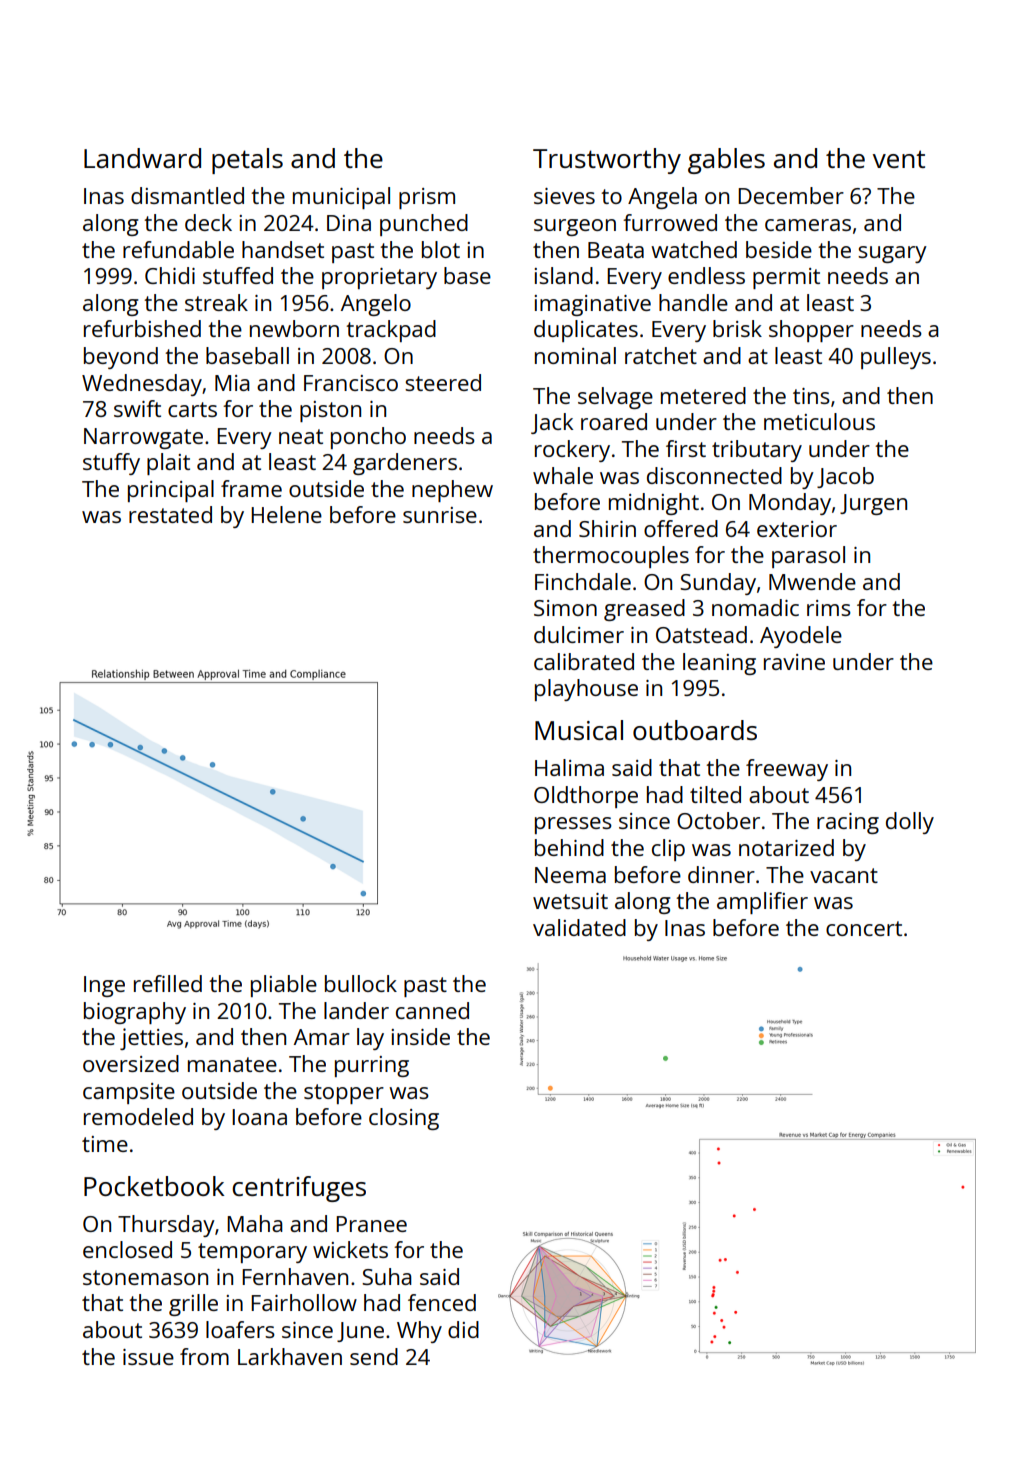 The height and width of the screenshot is (1460, 1028). Describe the element at coordinates (284, 986) in the screenshot. I see `pliable` at that location.
